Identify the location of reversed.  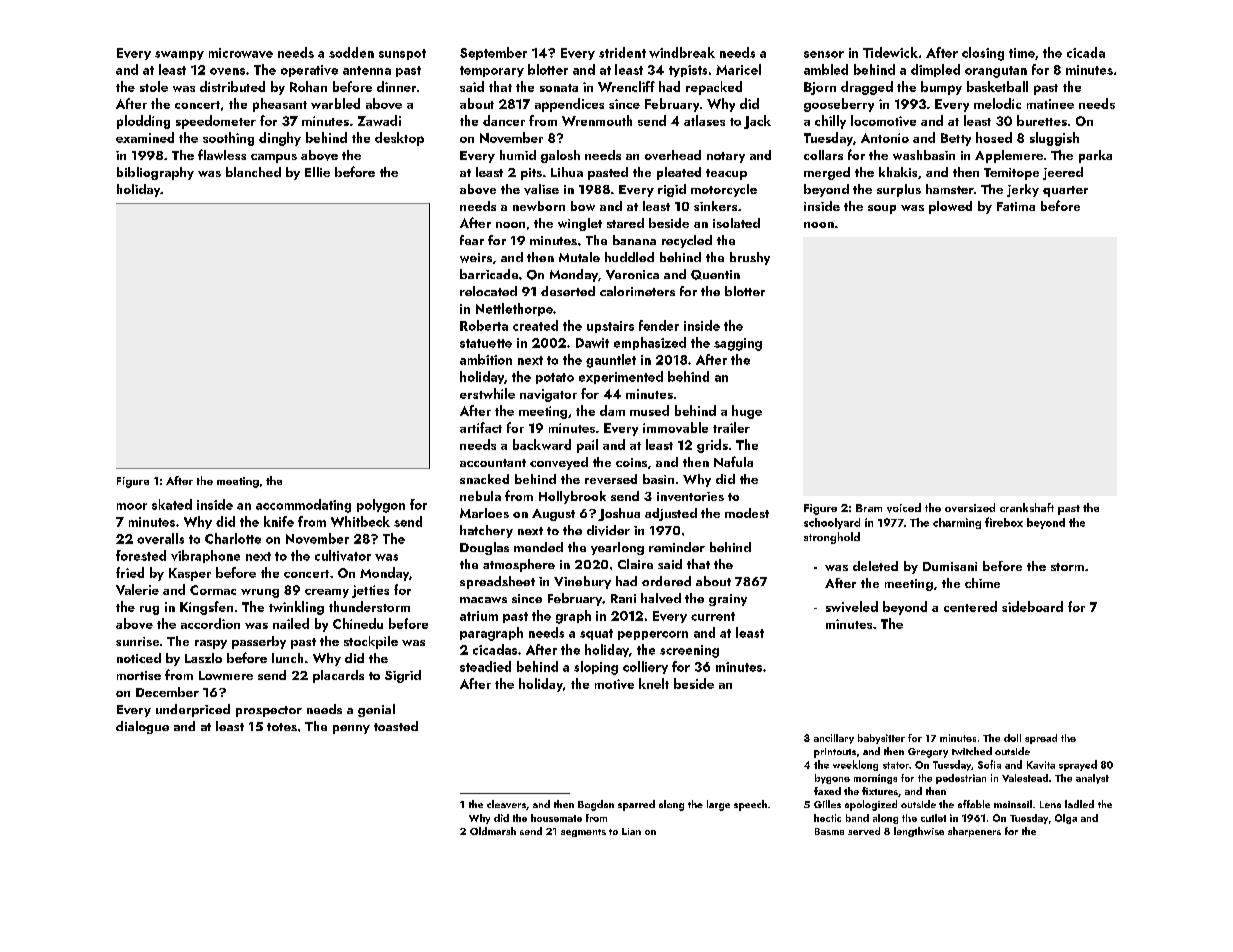
(611, 479).
